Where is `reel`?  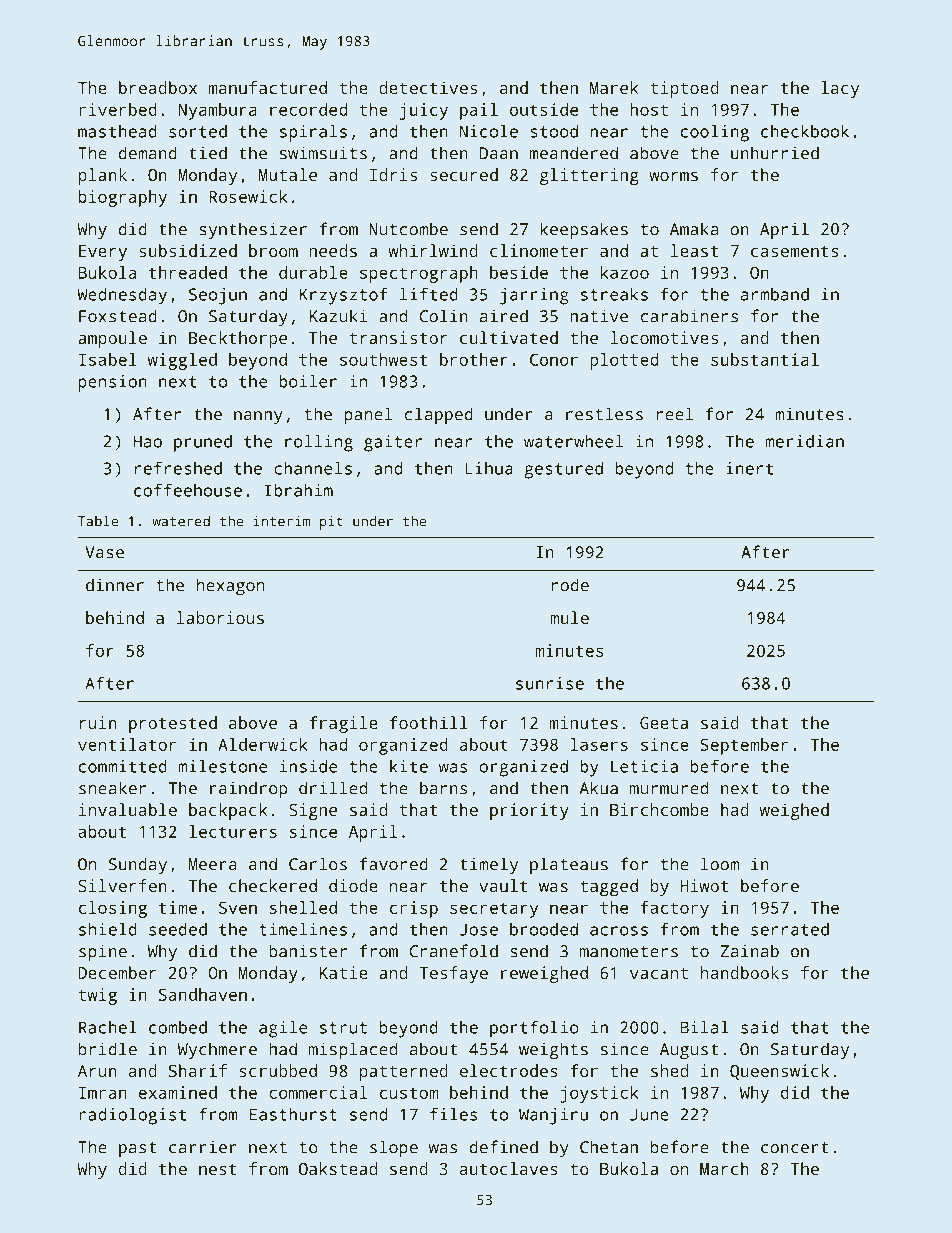 reel is located at coordinates (674, 414).
